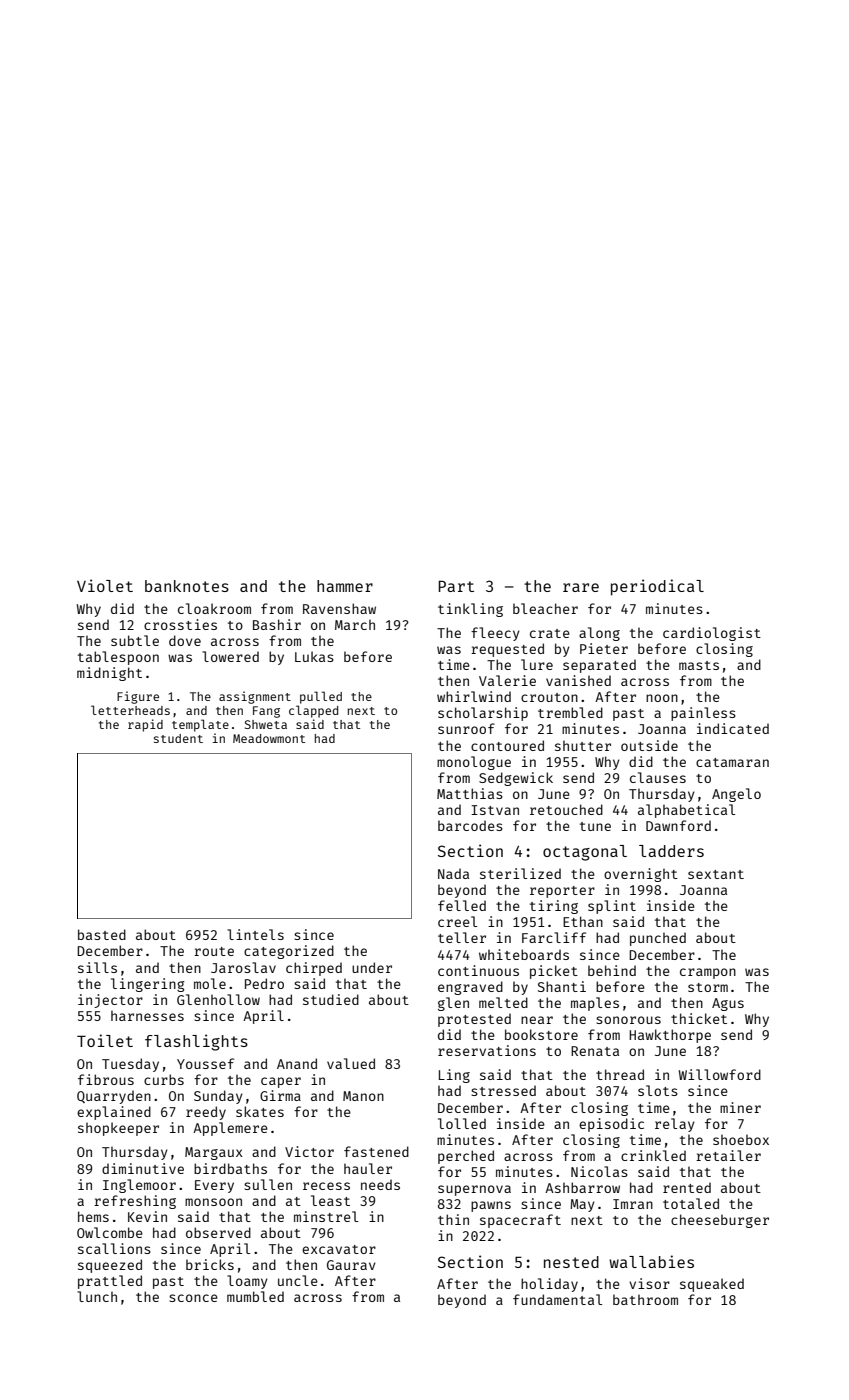 This page has width=849, height=1400. I want to click on melted, so click(503, 1002).
